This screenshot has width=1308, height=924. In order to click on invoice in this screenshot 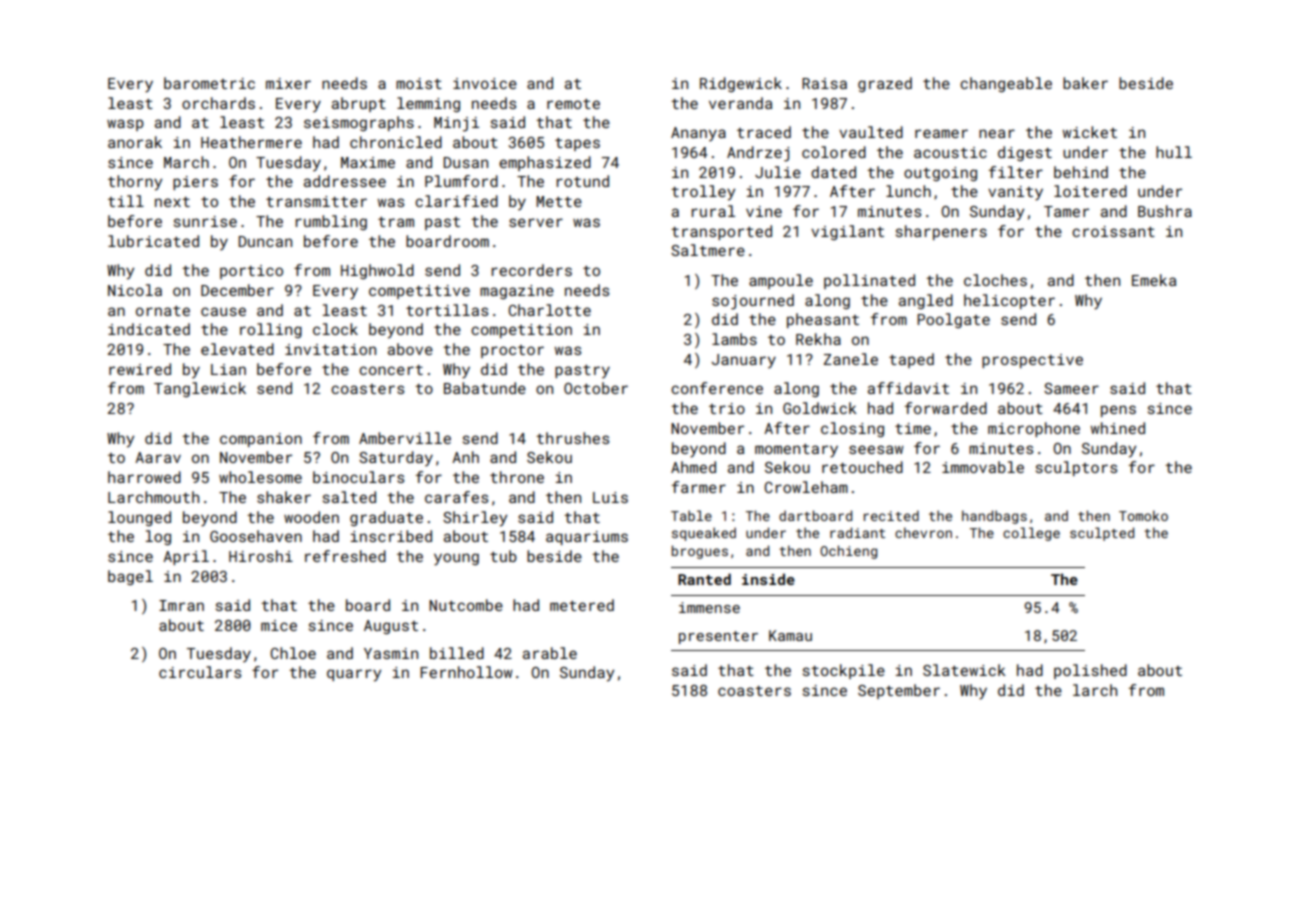, I will do `click(485, 83)`.
